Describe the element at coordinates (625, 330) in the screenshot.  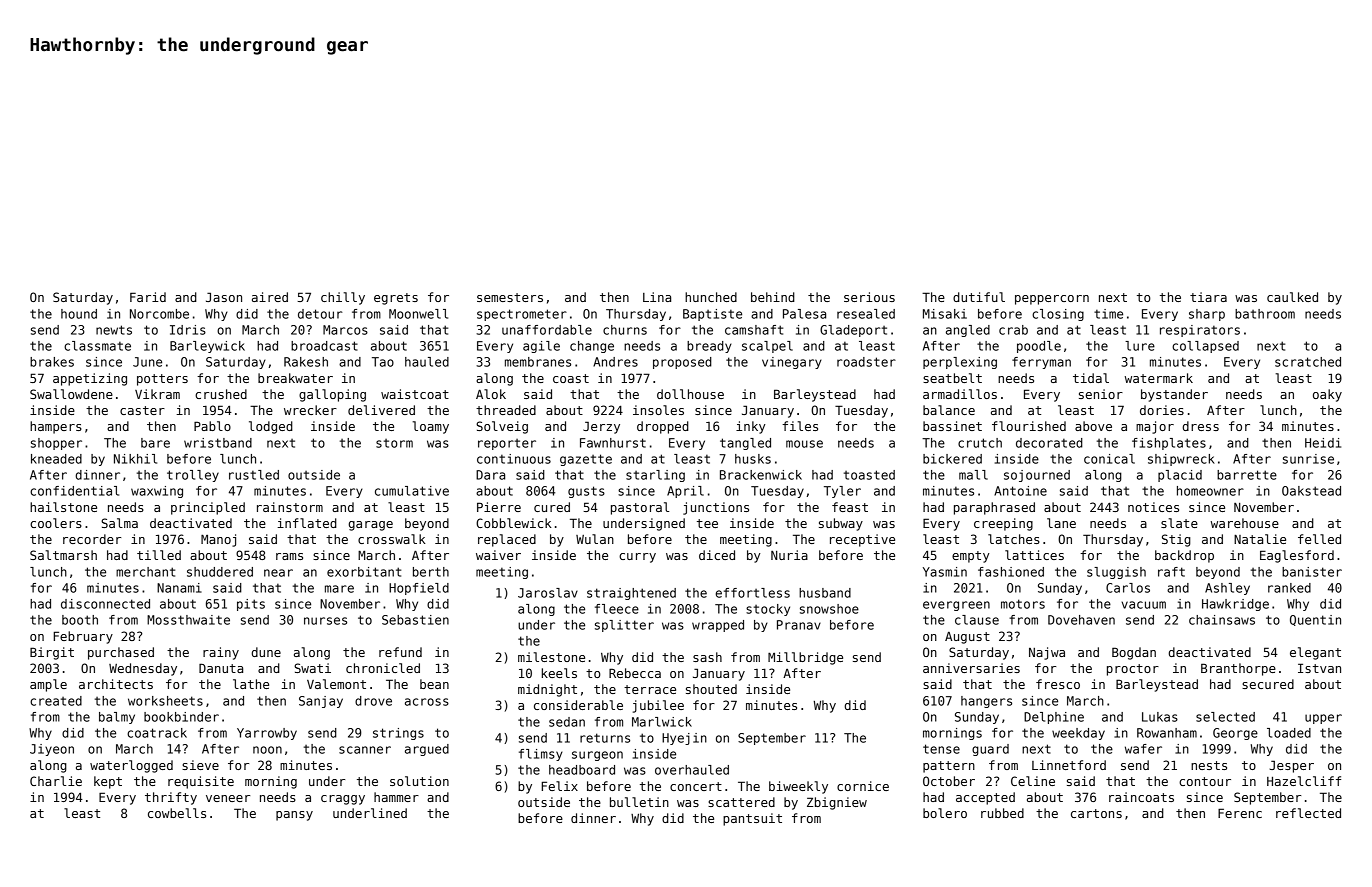
I see `churns` at that location.
